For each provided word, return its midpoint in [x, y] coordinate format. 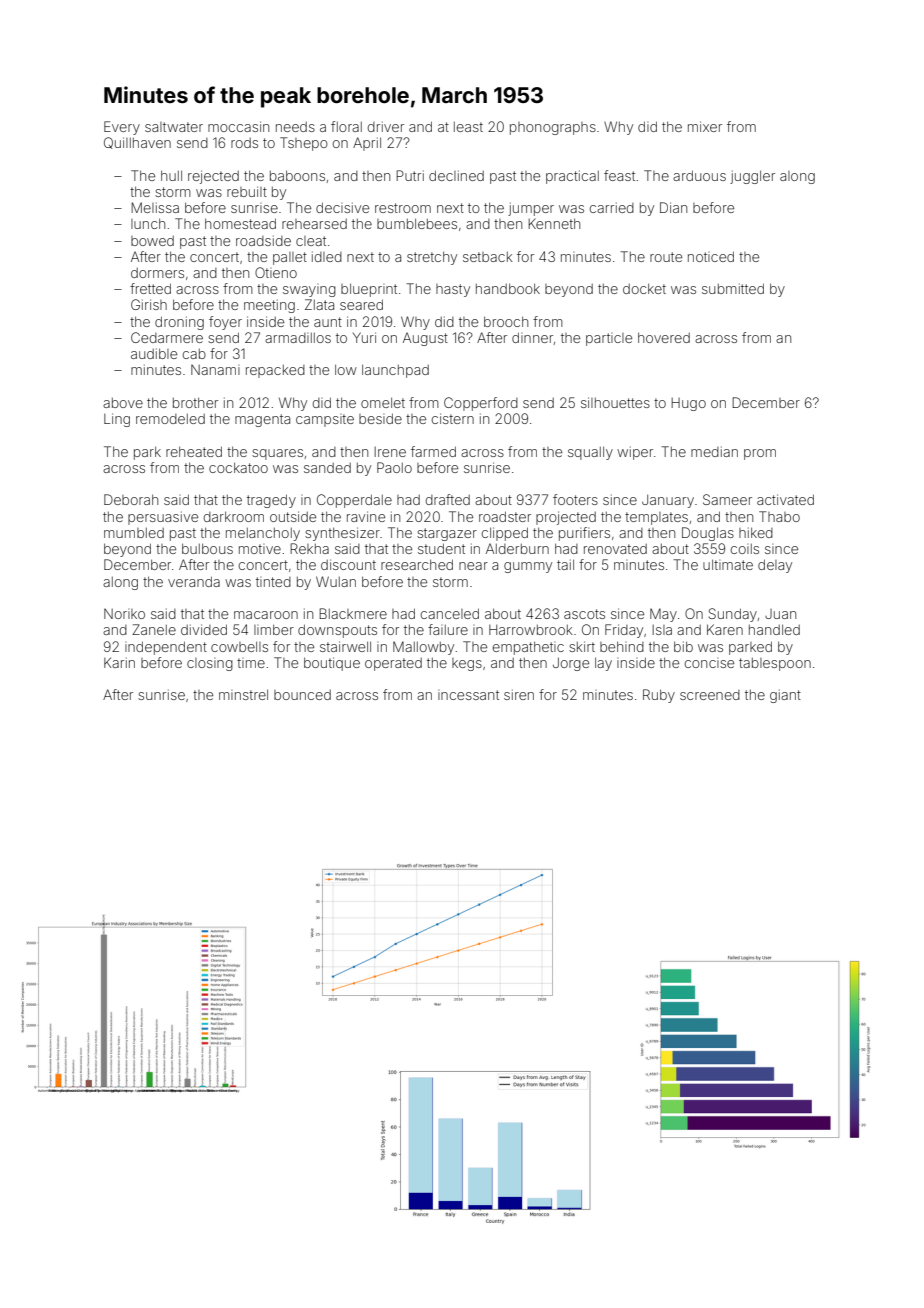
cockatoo [238, 467]
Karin [119, 662]
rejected [213, 177]
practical [572, 177]
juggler [752, 177]
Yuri [364, 337]
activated [785, 499]
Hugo [688, 404]
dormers [157, 273]
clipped [505, 534]
